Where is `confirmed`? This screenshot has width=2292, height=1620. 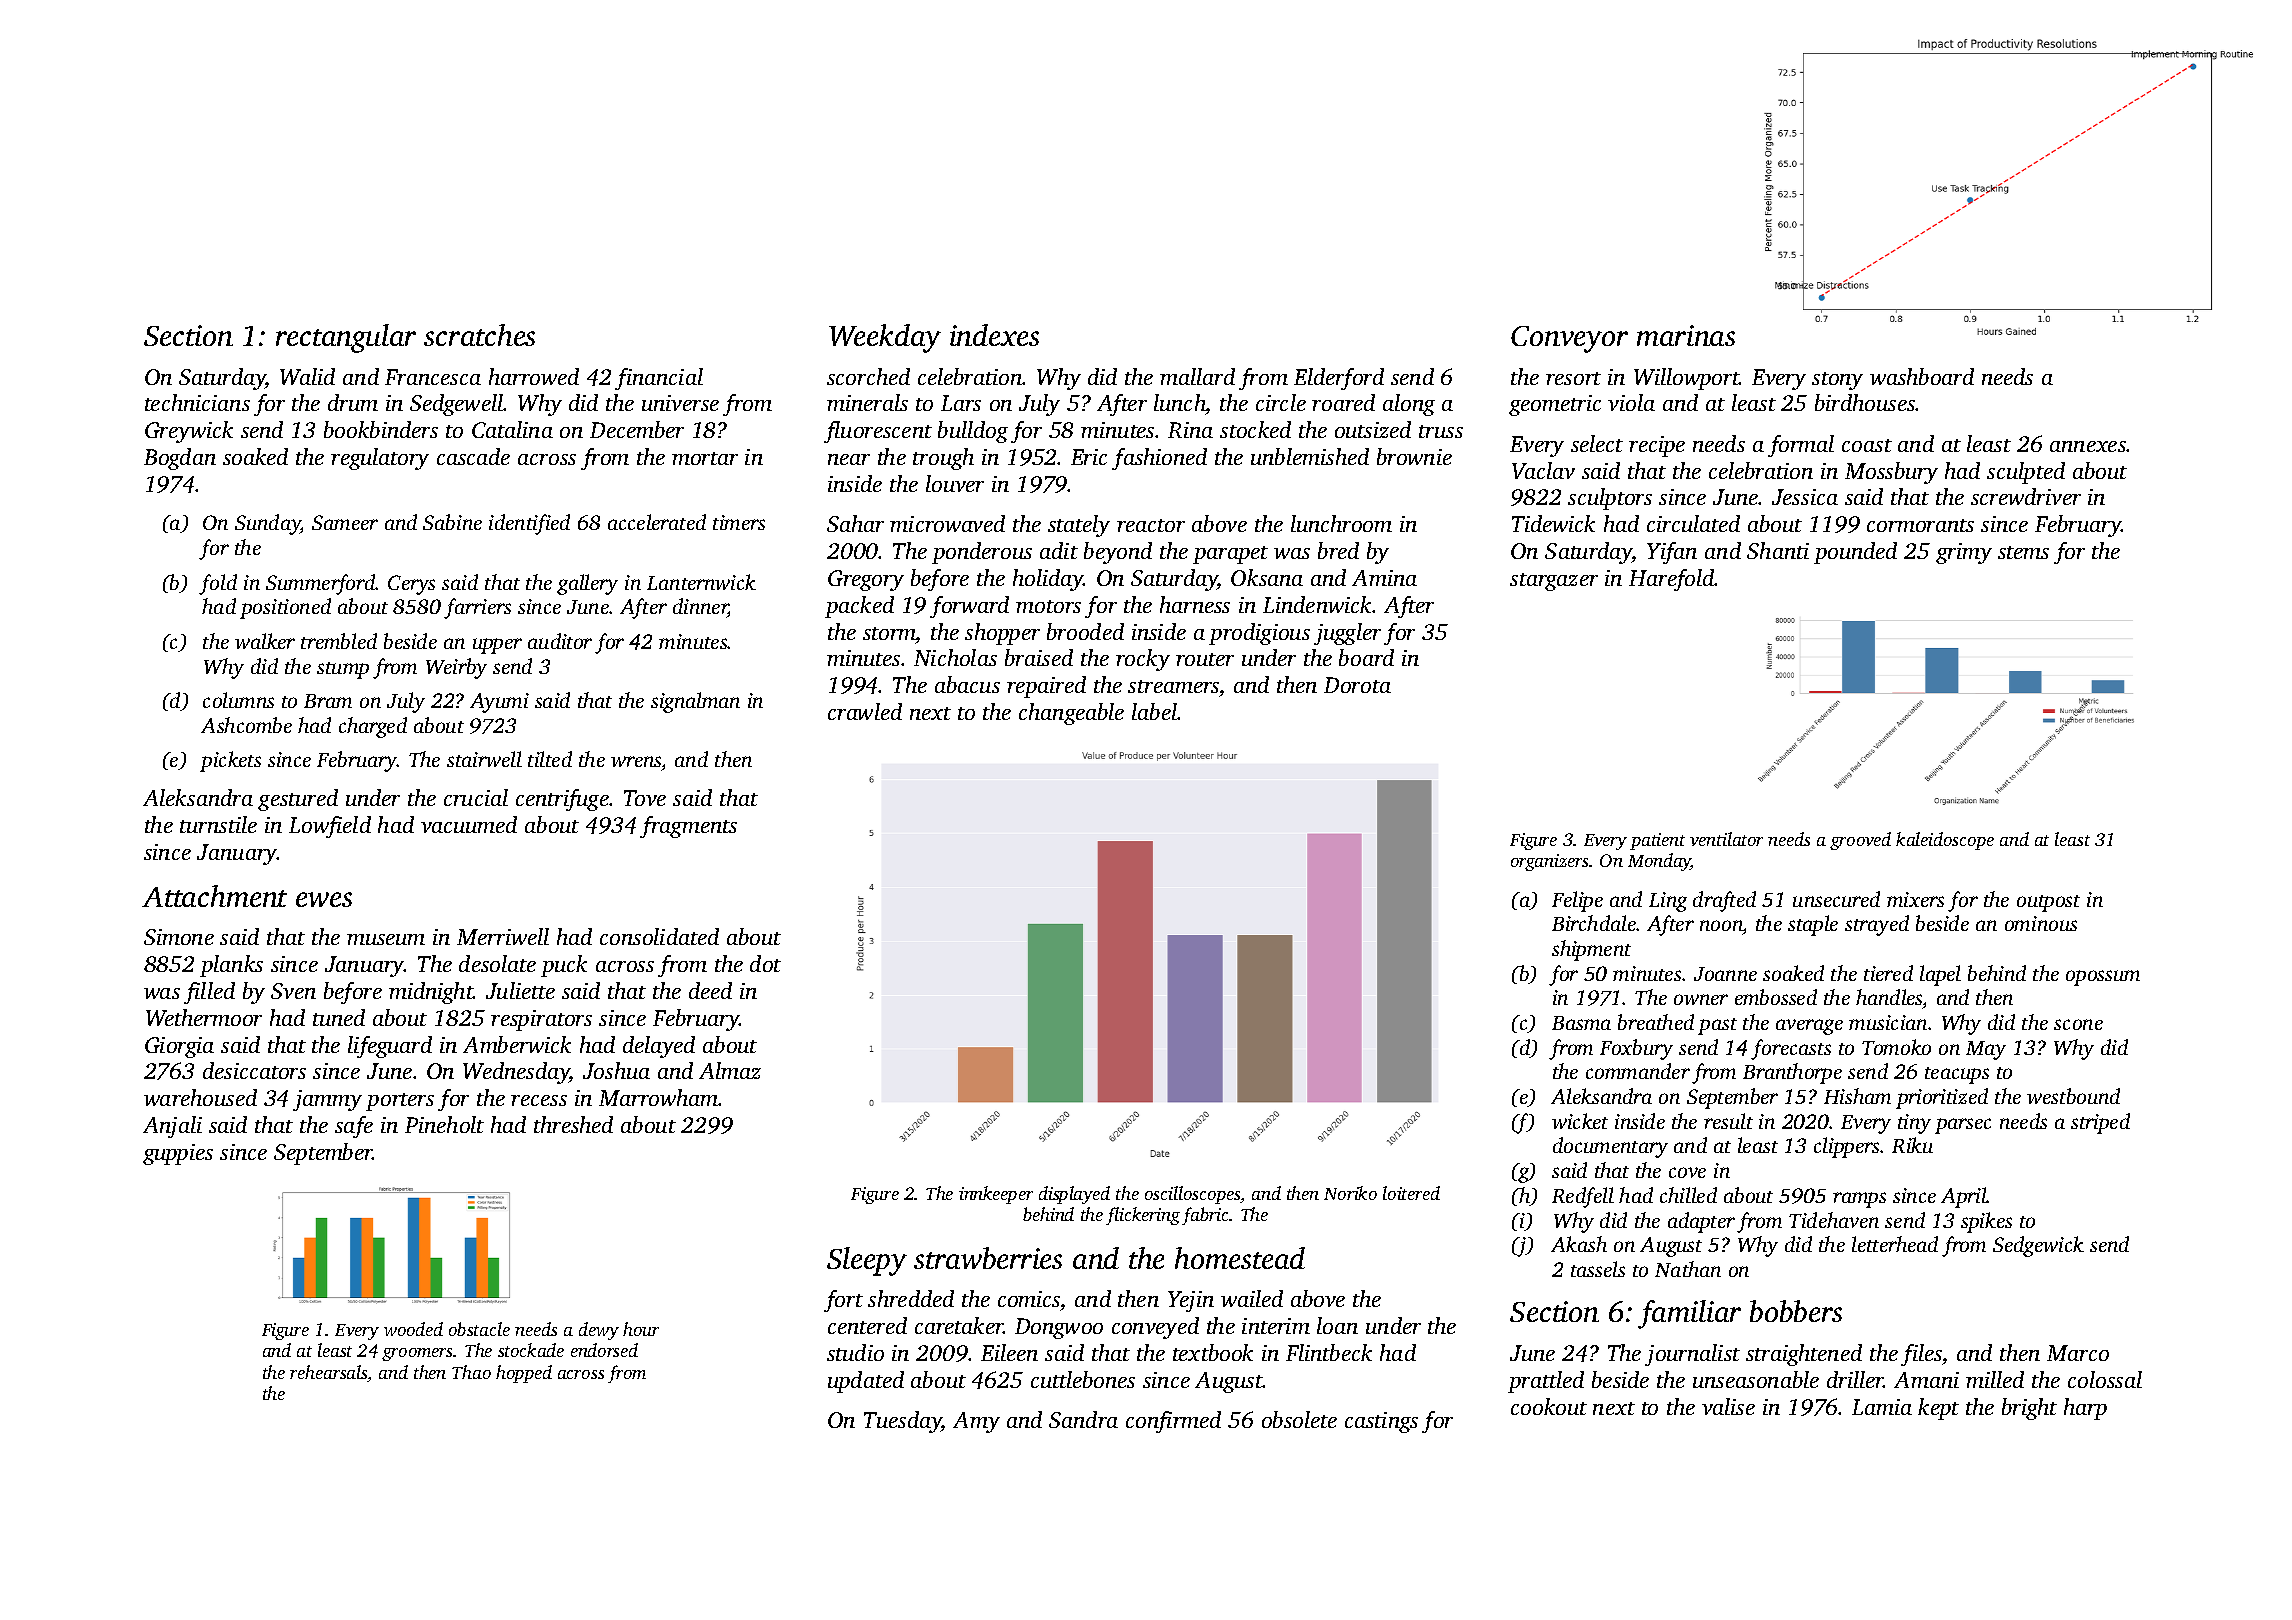
confirmed is located at coordinates (1173, 1422).
